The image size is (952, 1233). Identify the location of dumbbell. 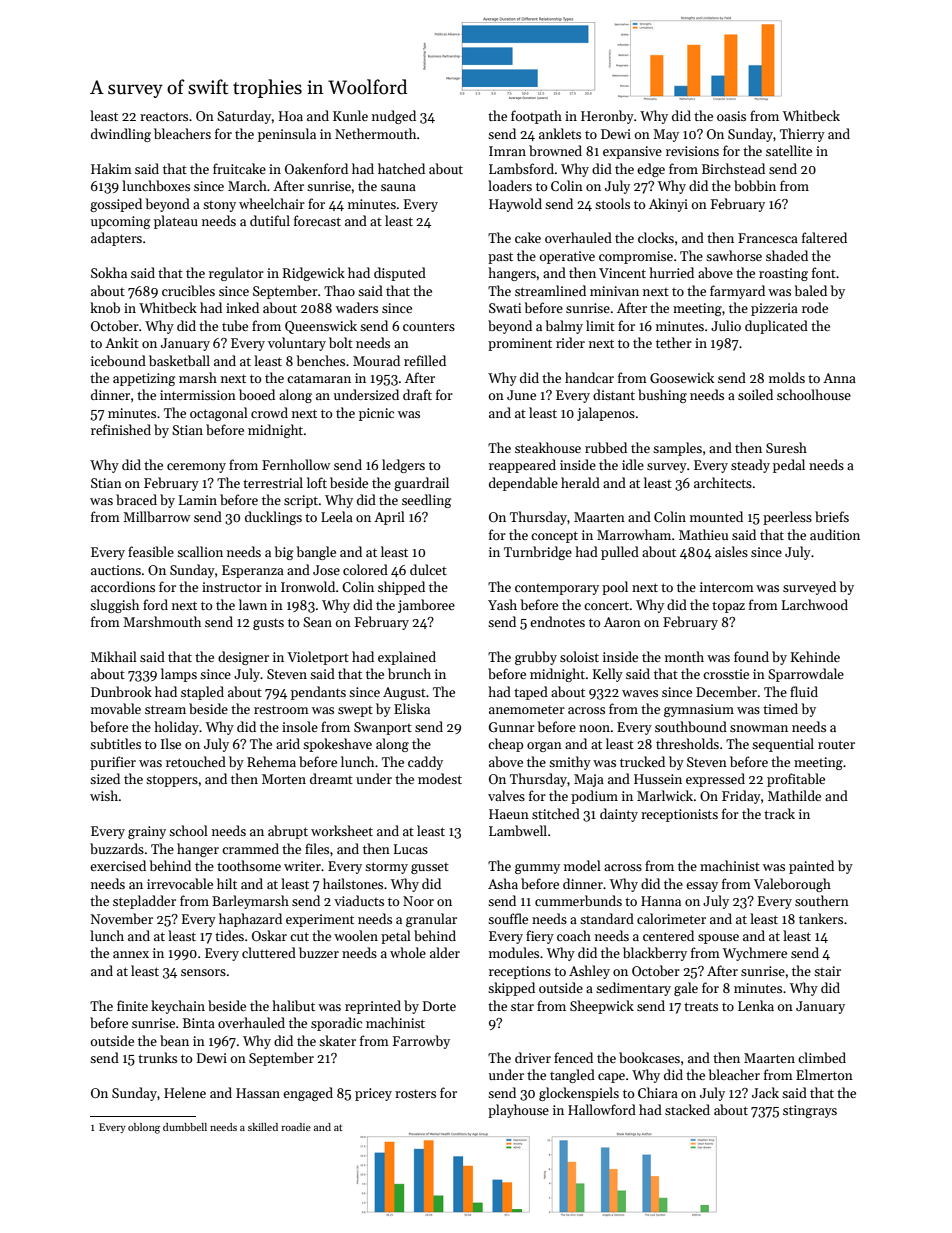
(185, 1127).
